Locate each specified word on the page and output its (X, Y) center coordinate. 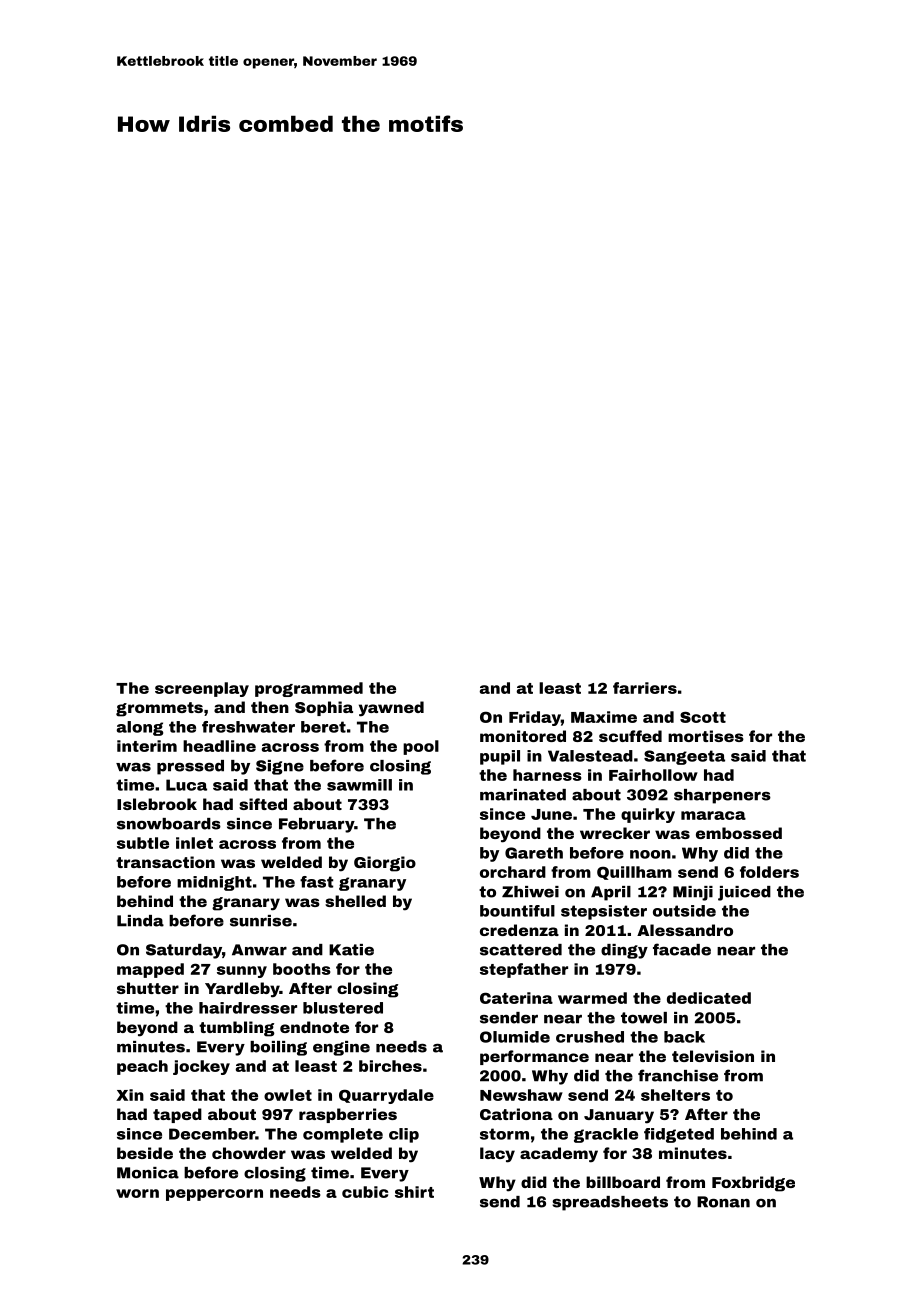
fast (316, 882)
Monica (148, 1173)
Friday (535, 718)
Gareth (534, 853)
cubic (365, 1192)
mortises (706, 736)
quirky (648, 815)
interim (147, 746)
